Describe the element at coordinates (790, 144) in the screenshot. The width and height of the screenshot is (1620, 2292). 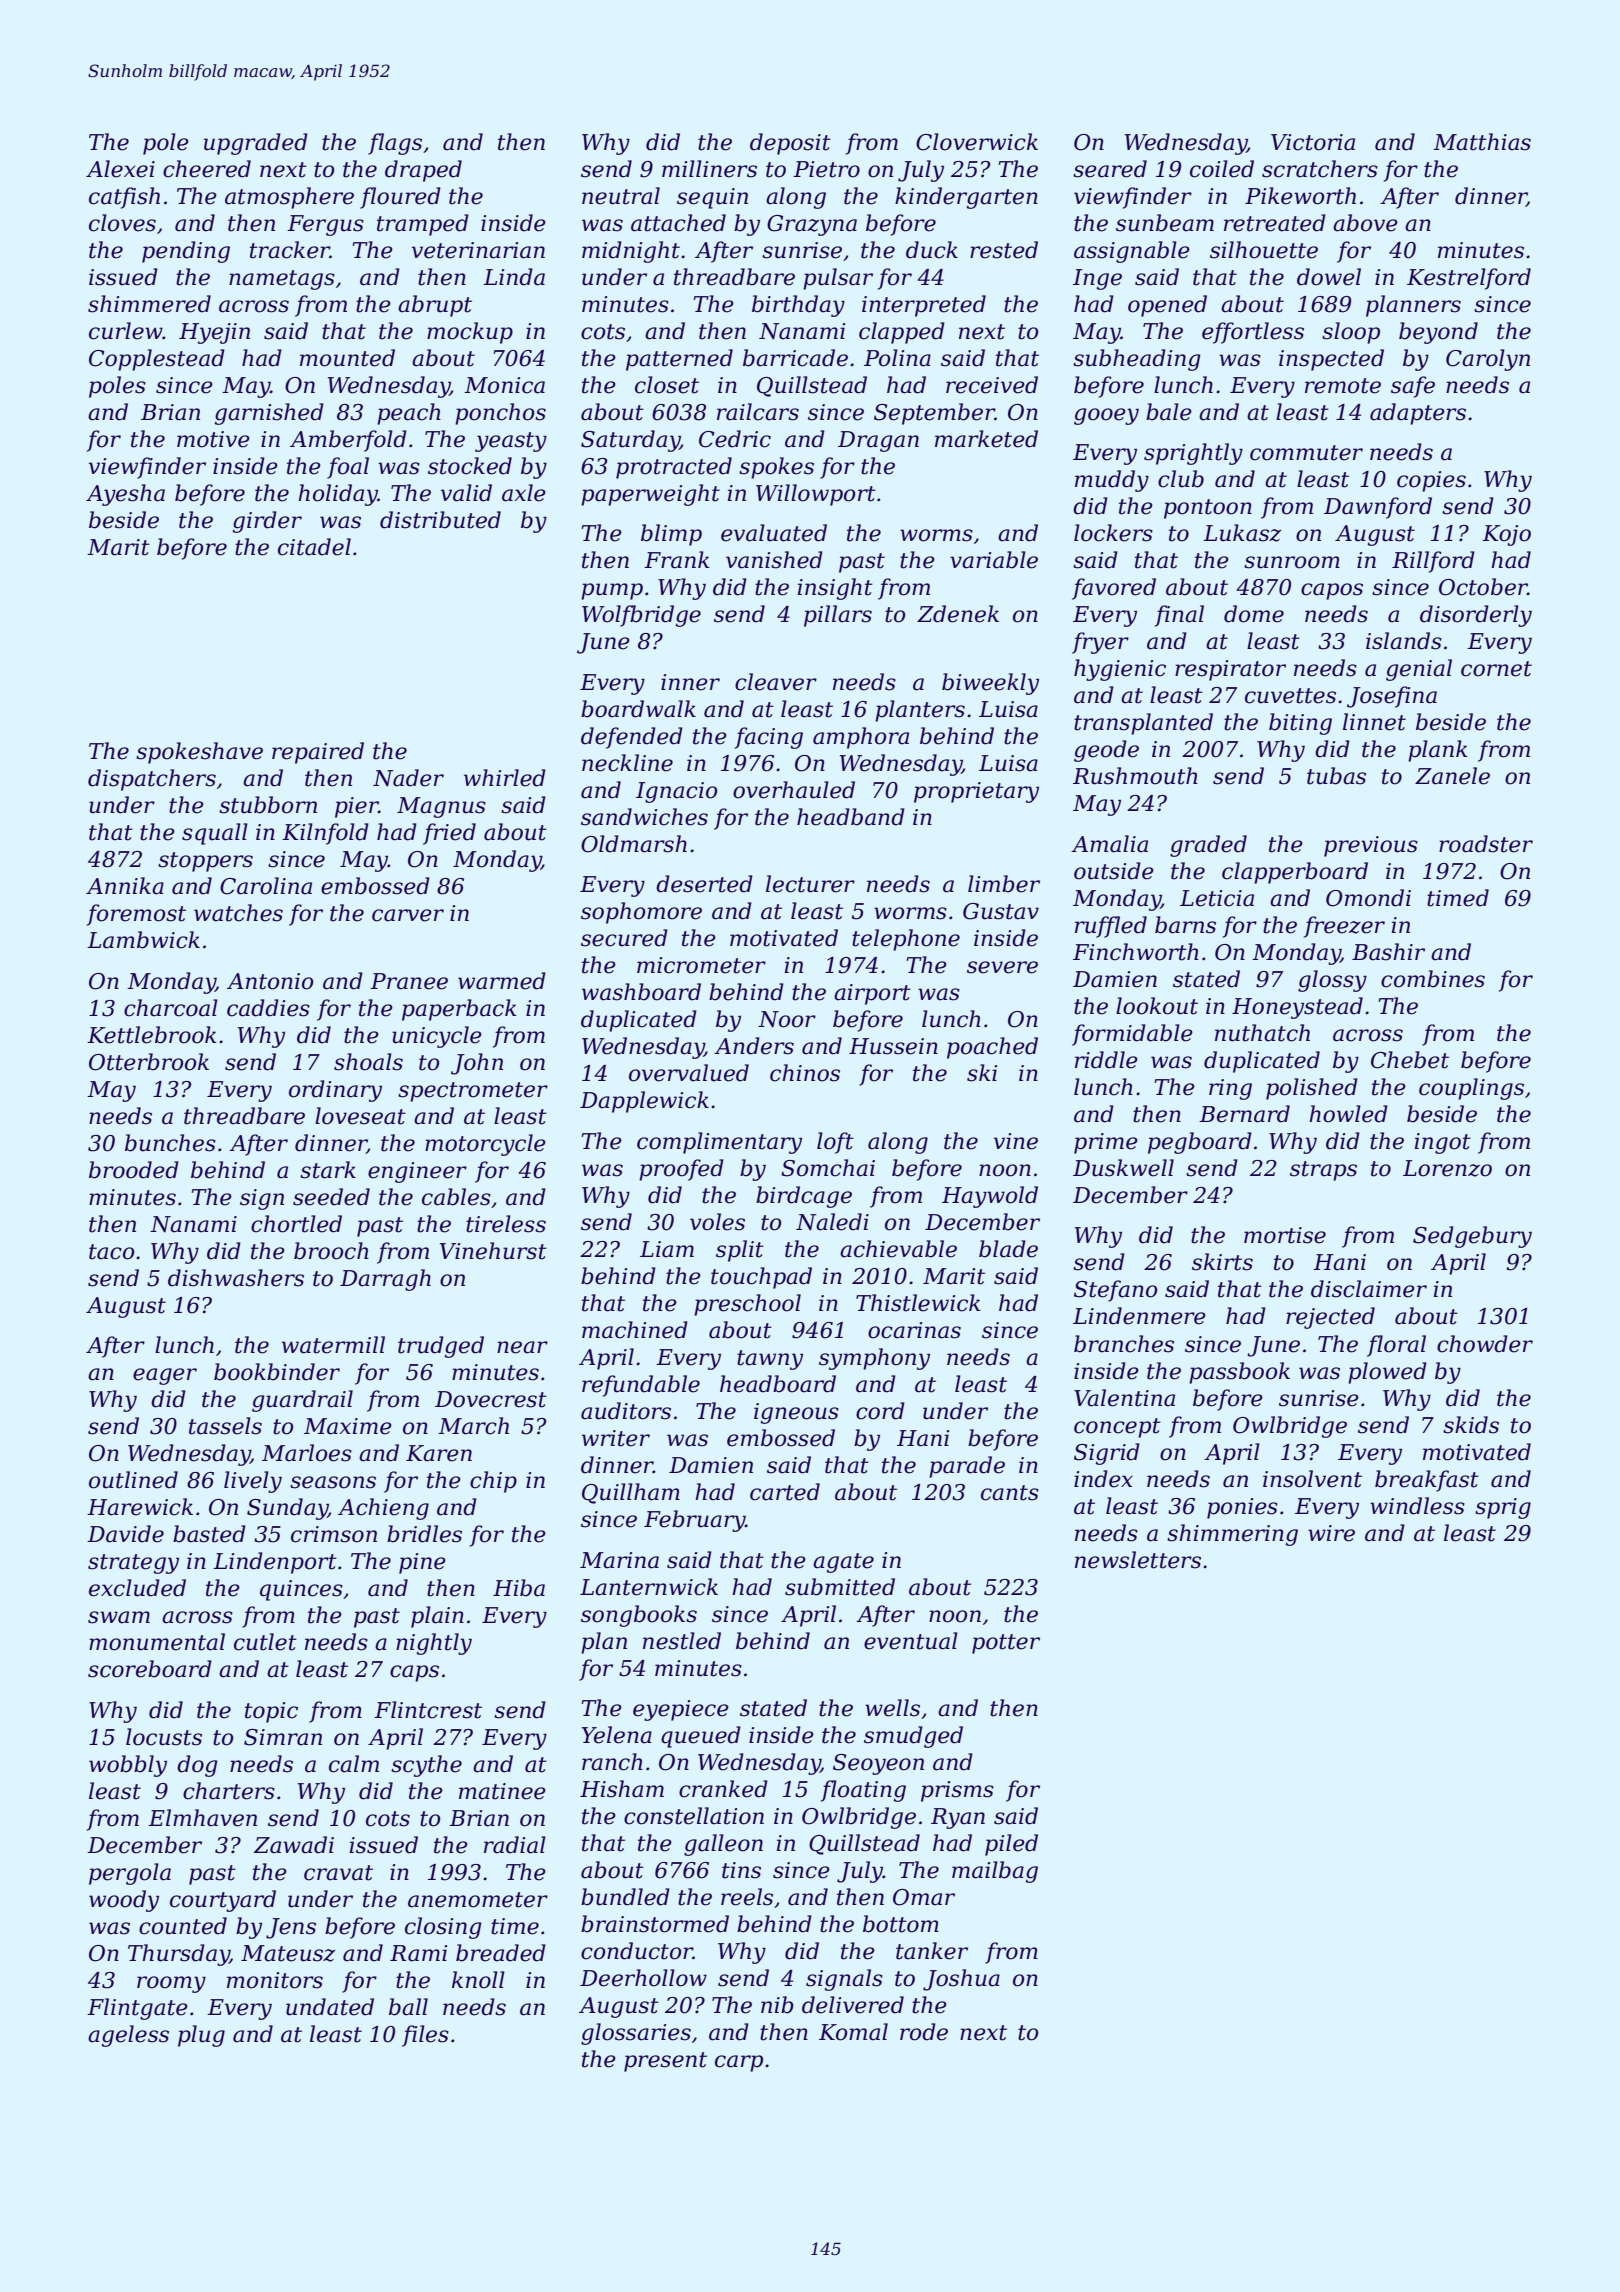
I see `deposit` at that location.
